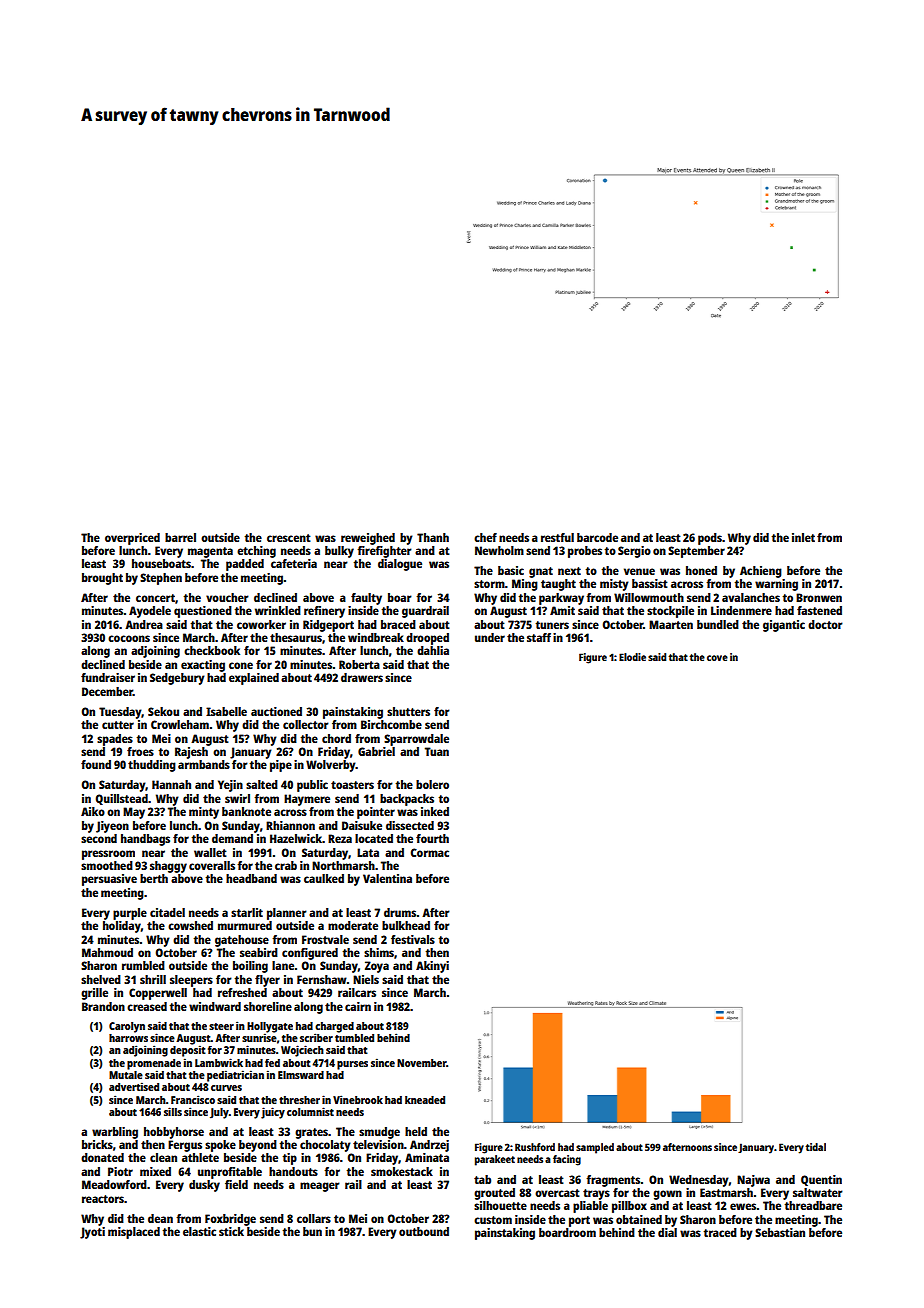  I want to click on Elodie, so click(632, 657).
